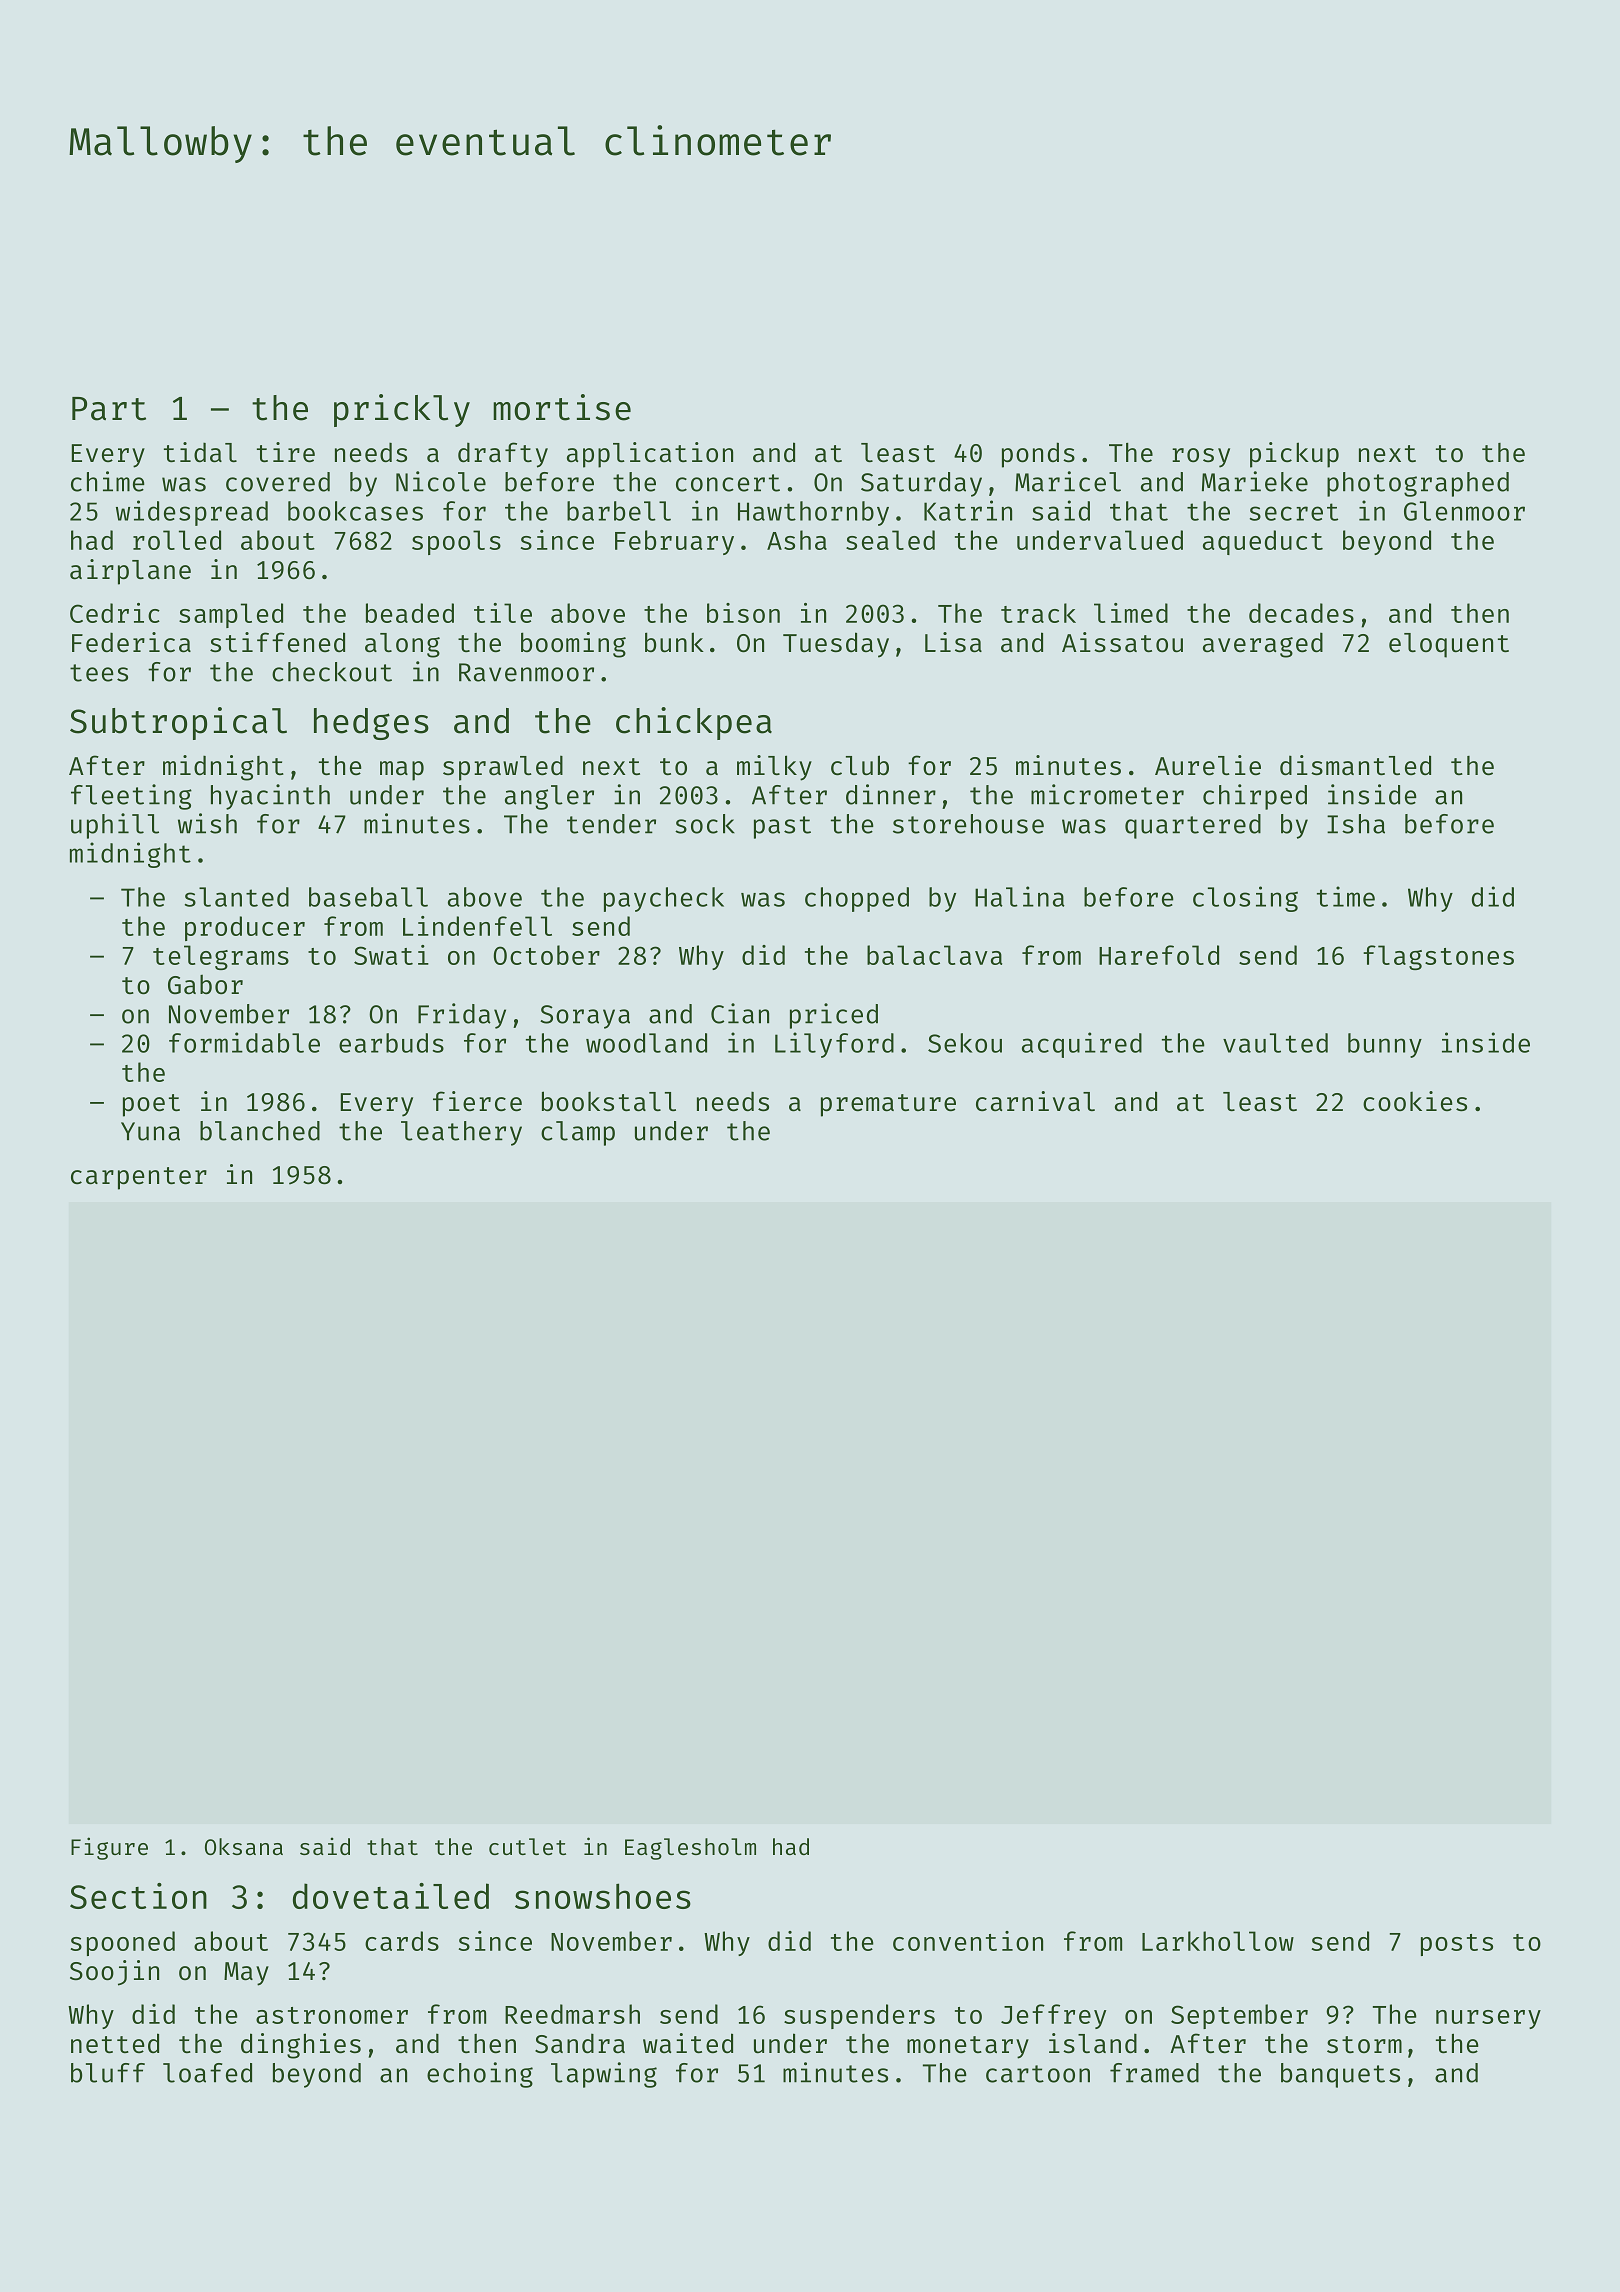 The width and height of the page is (1620, 2292). Describe the element at coordinates (207, 2073) in the page. I see `loafed` at that location.
